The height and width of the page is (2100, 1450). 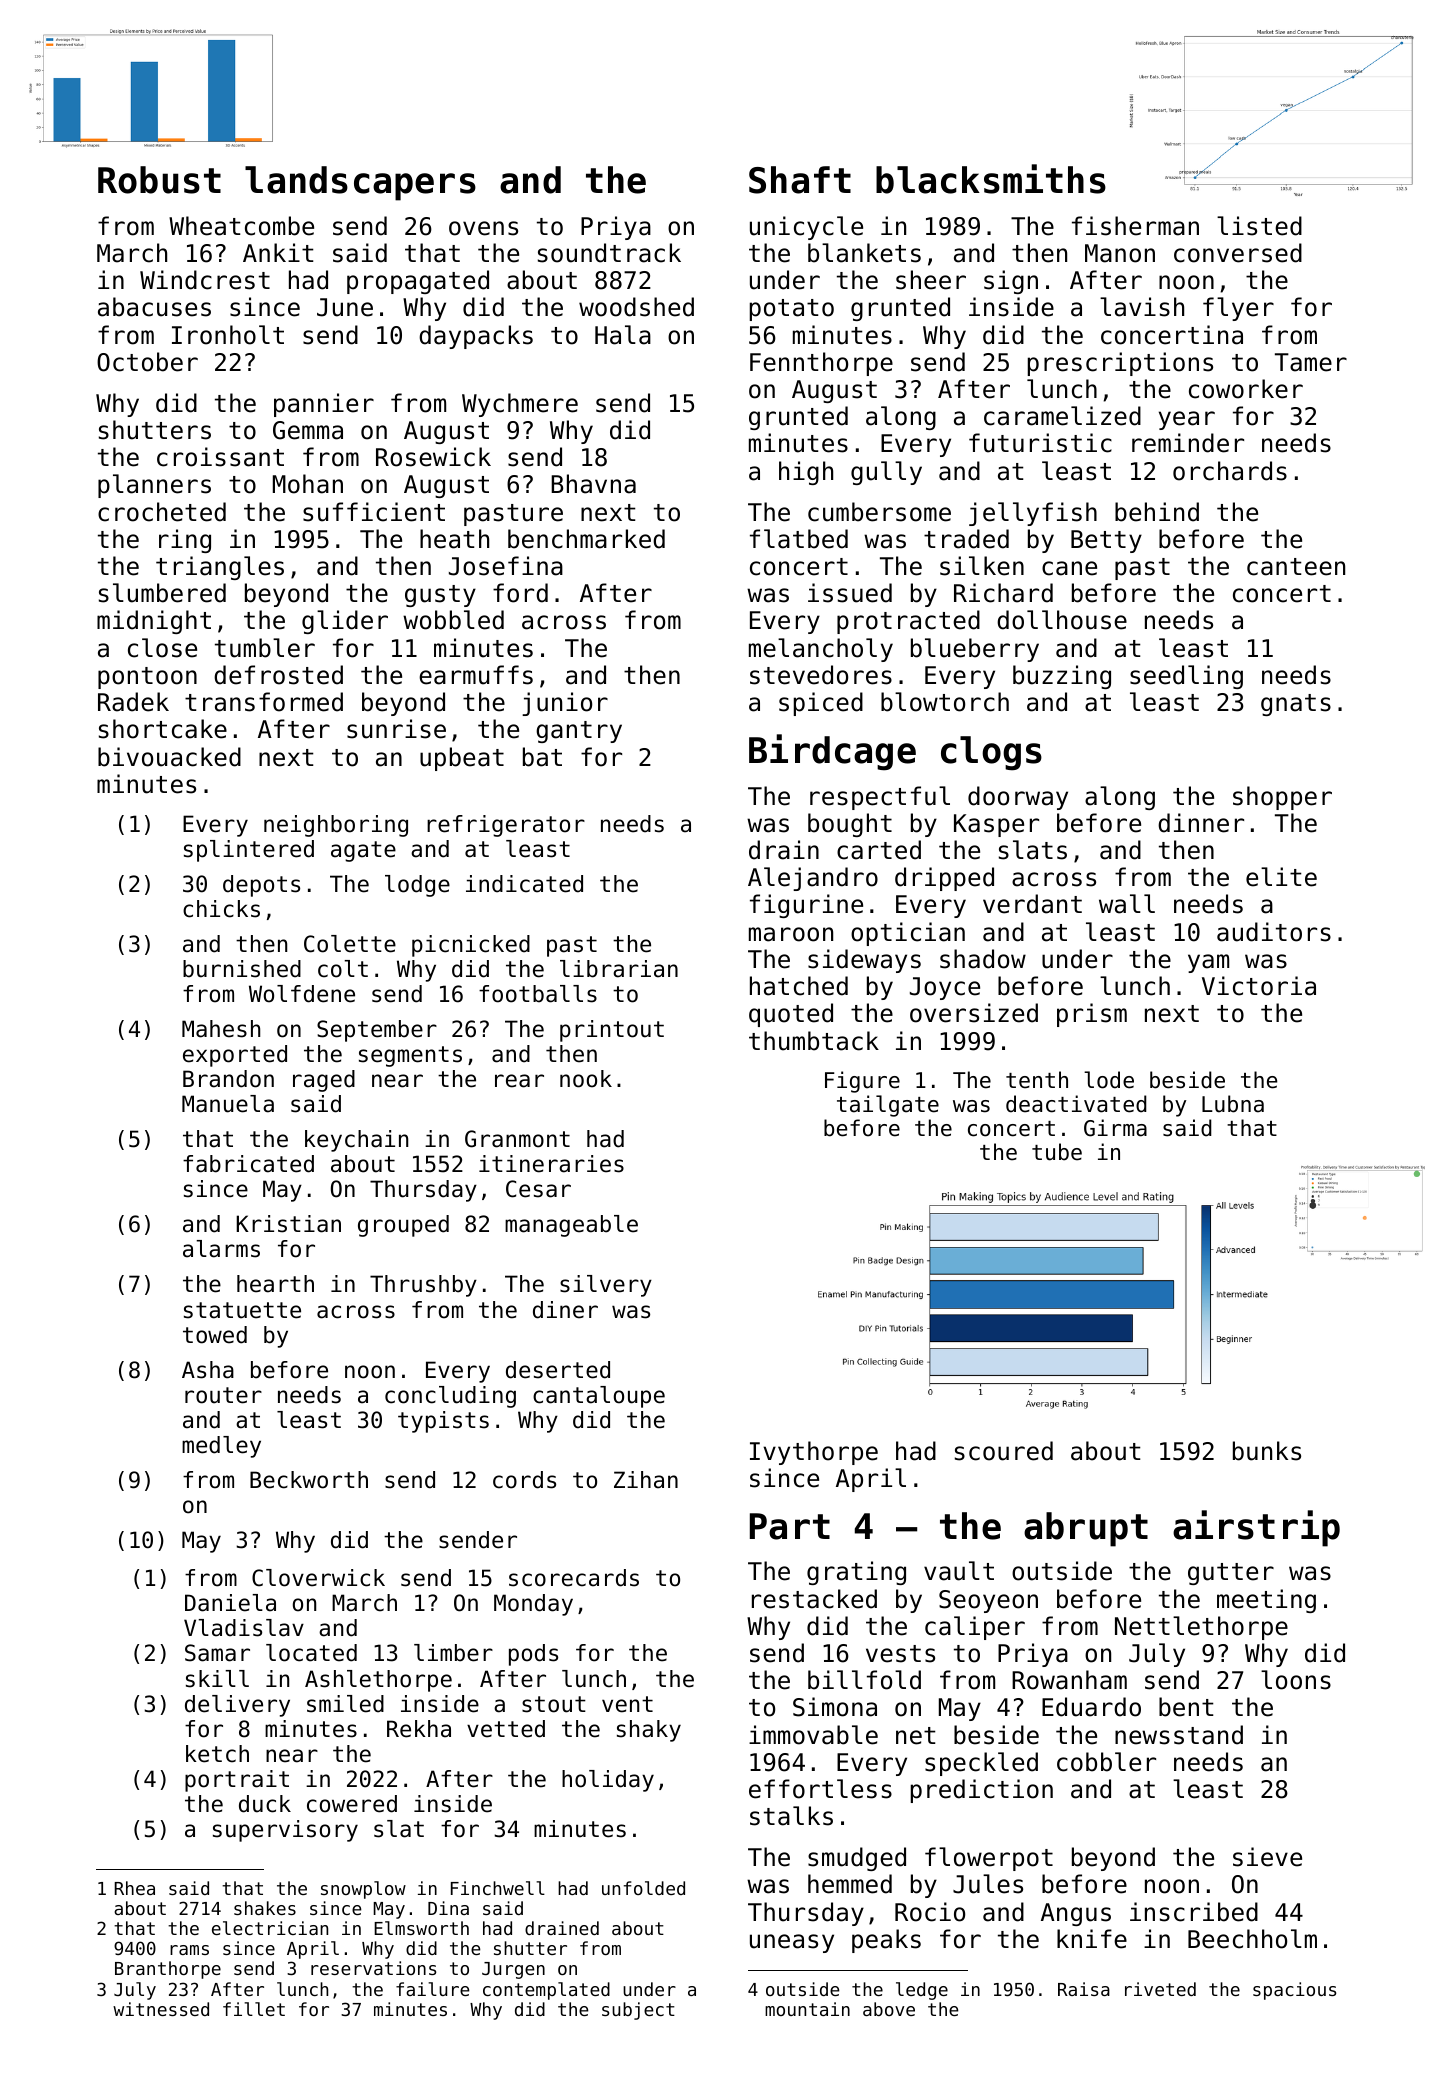 I want to click on listed, so click(x=1259, y=226).
